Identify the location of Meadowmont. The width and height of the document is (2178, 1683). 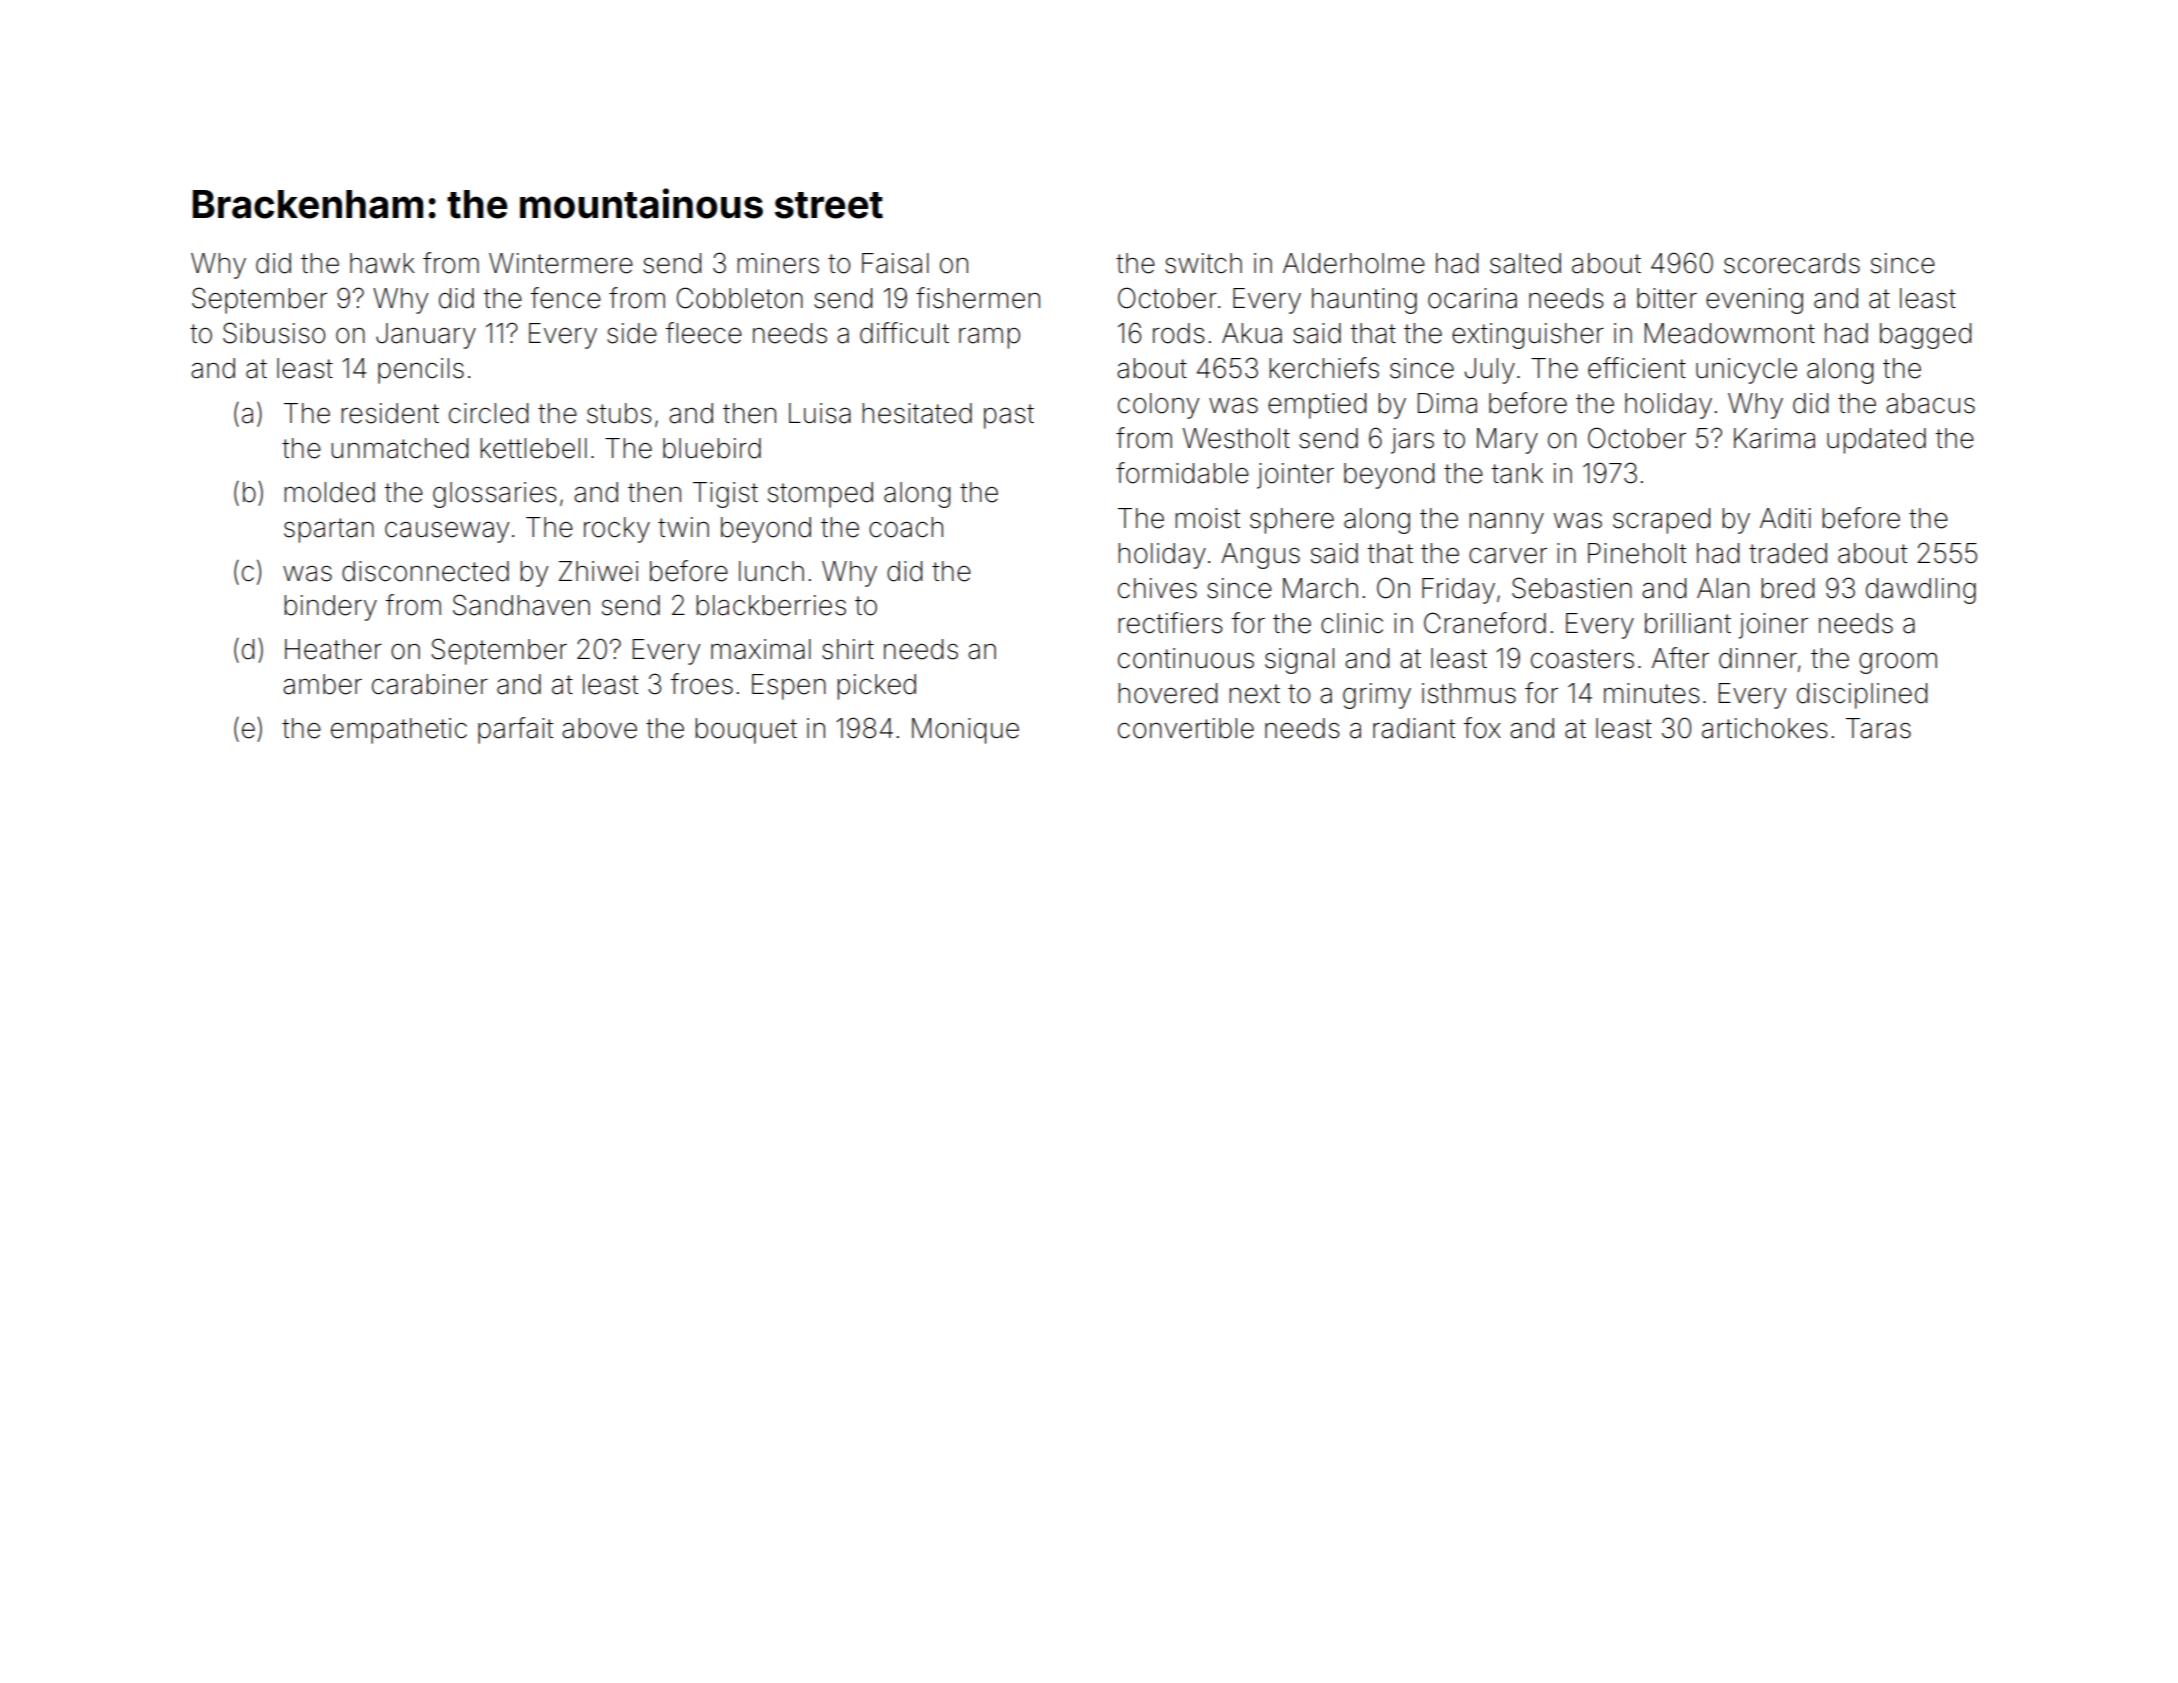
(1730, 333).
